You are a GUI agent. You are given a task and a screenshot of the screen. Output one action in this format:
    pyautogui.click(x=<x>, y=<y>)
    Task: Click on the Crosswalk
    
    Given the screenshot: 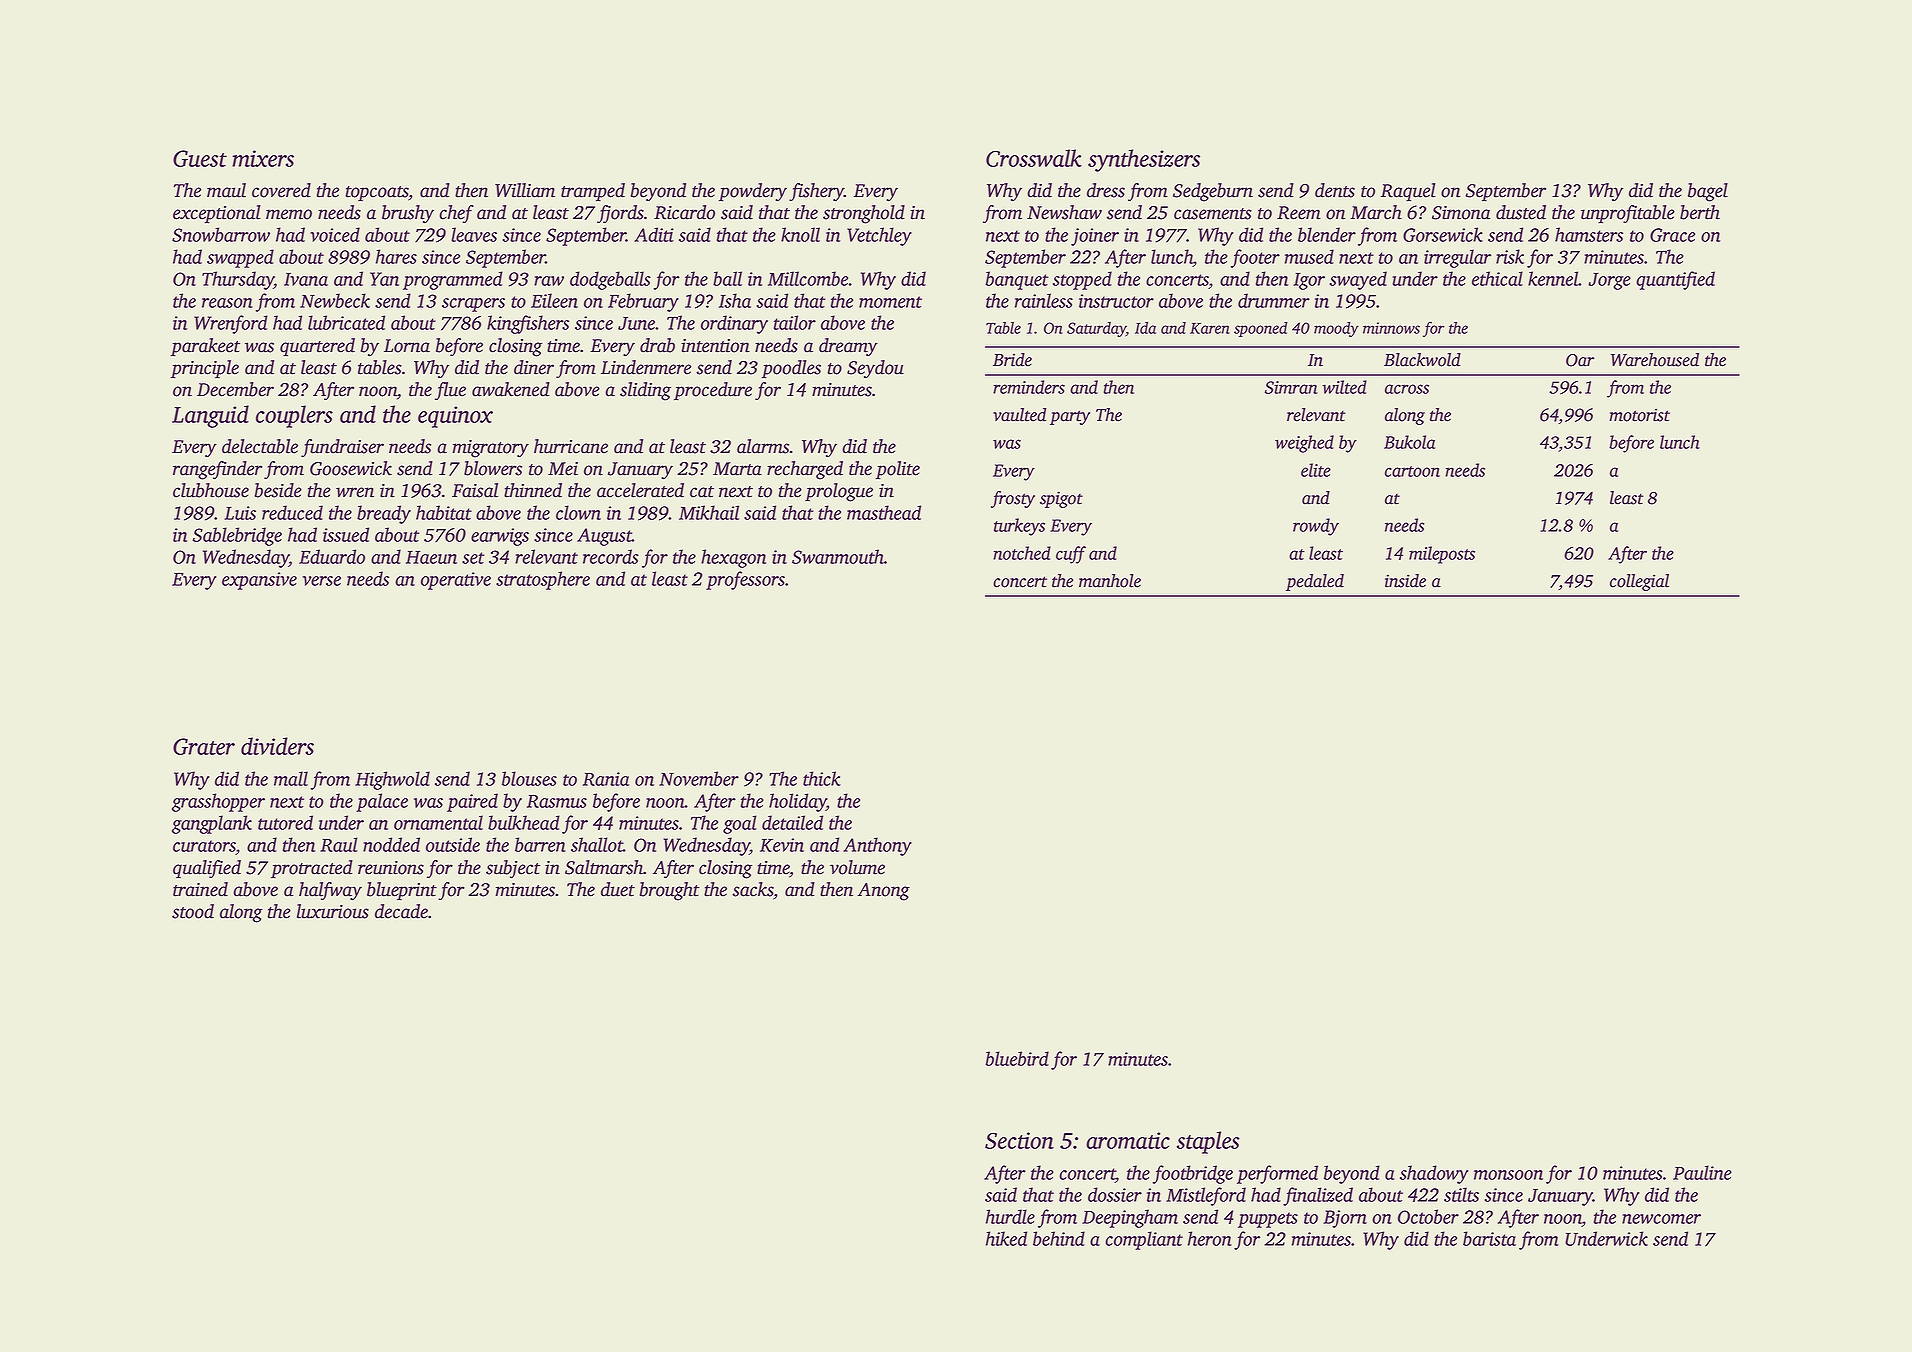 What is the action you would take?
    pyautogui.click(x=1034, y=158)
